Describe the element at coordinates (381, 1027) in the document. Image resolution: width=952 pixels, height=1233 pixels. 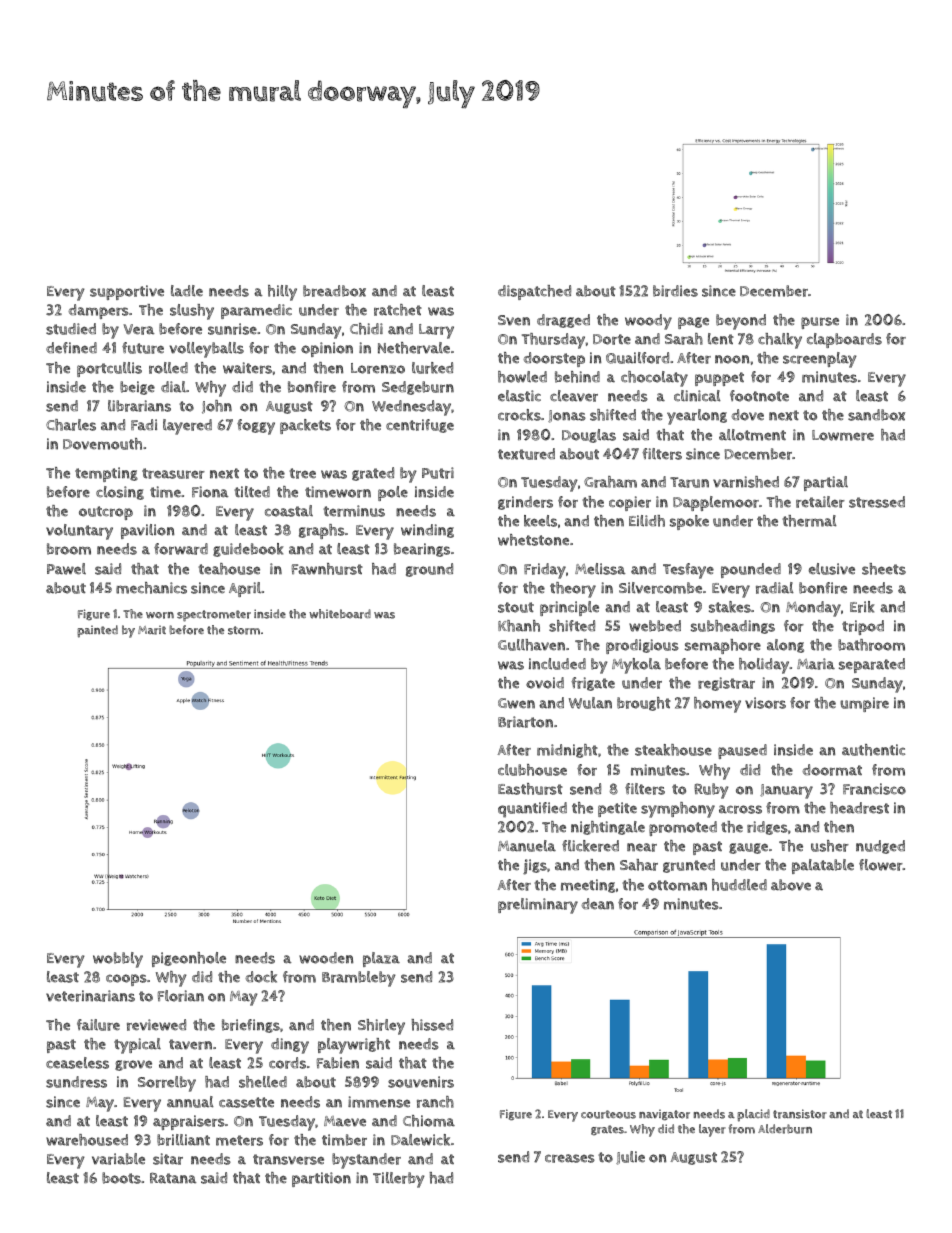
I see `Shirley` at that location.
